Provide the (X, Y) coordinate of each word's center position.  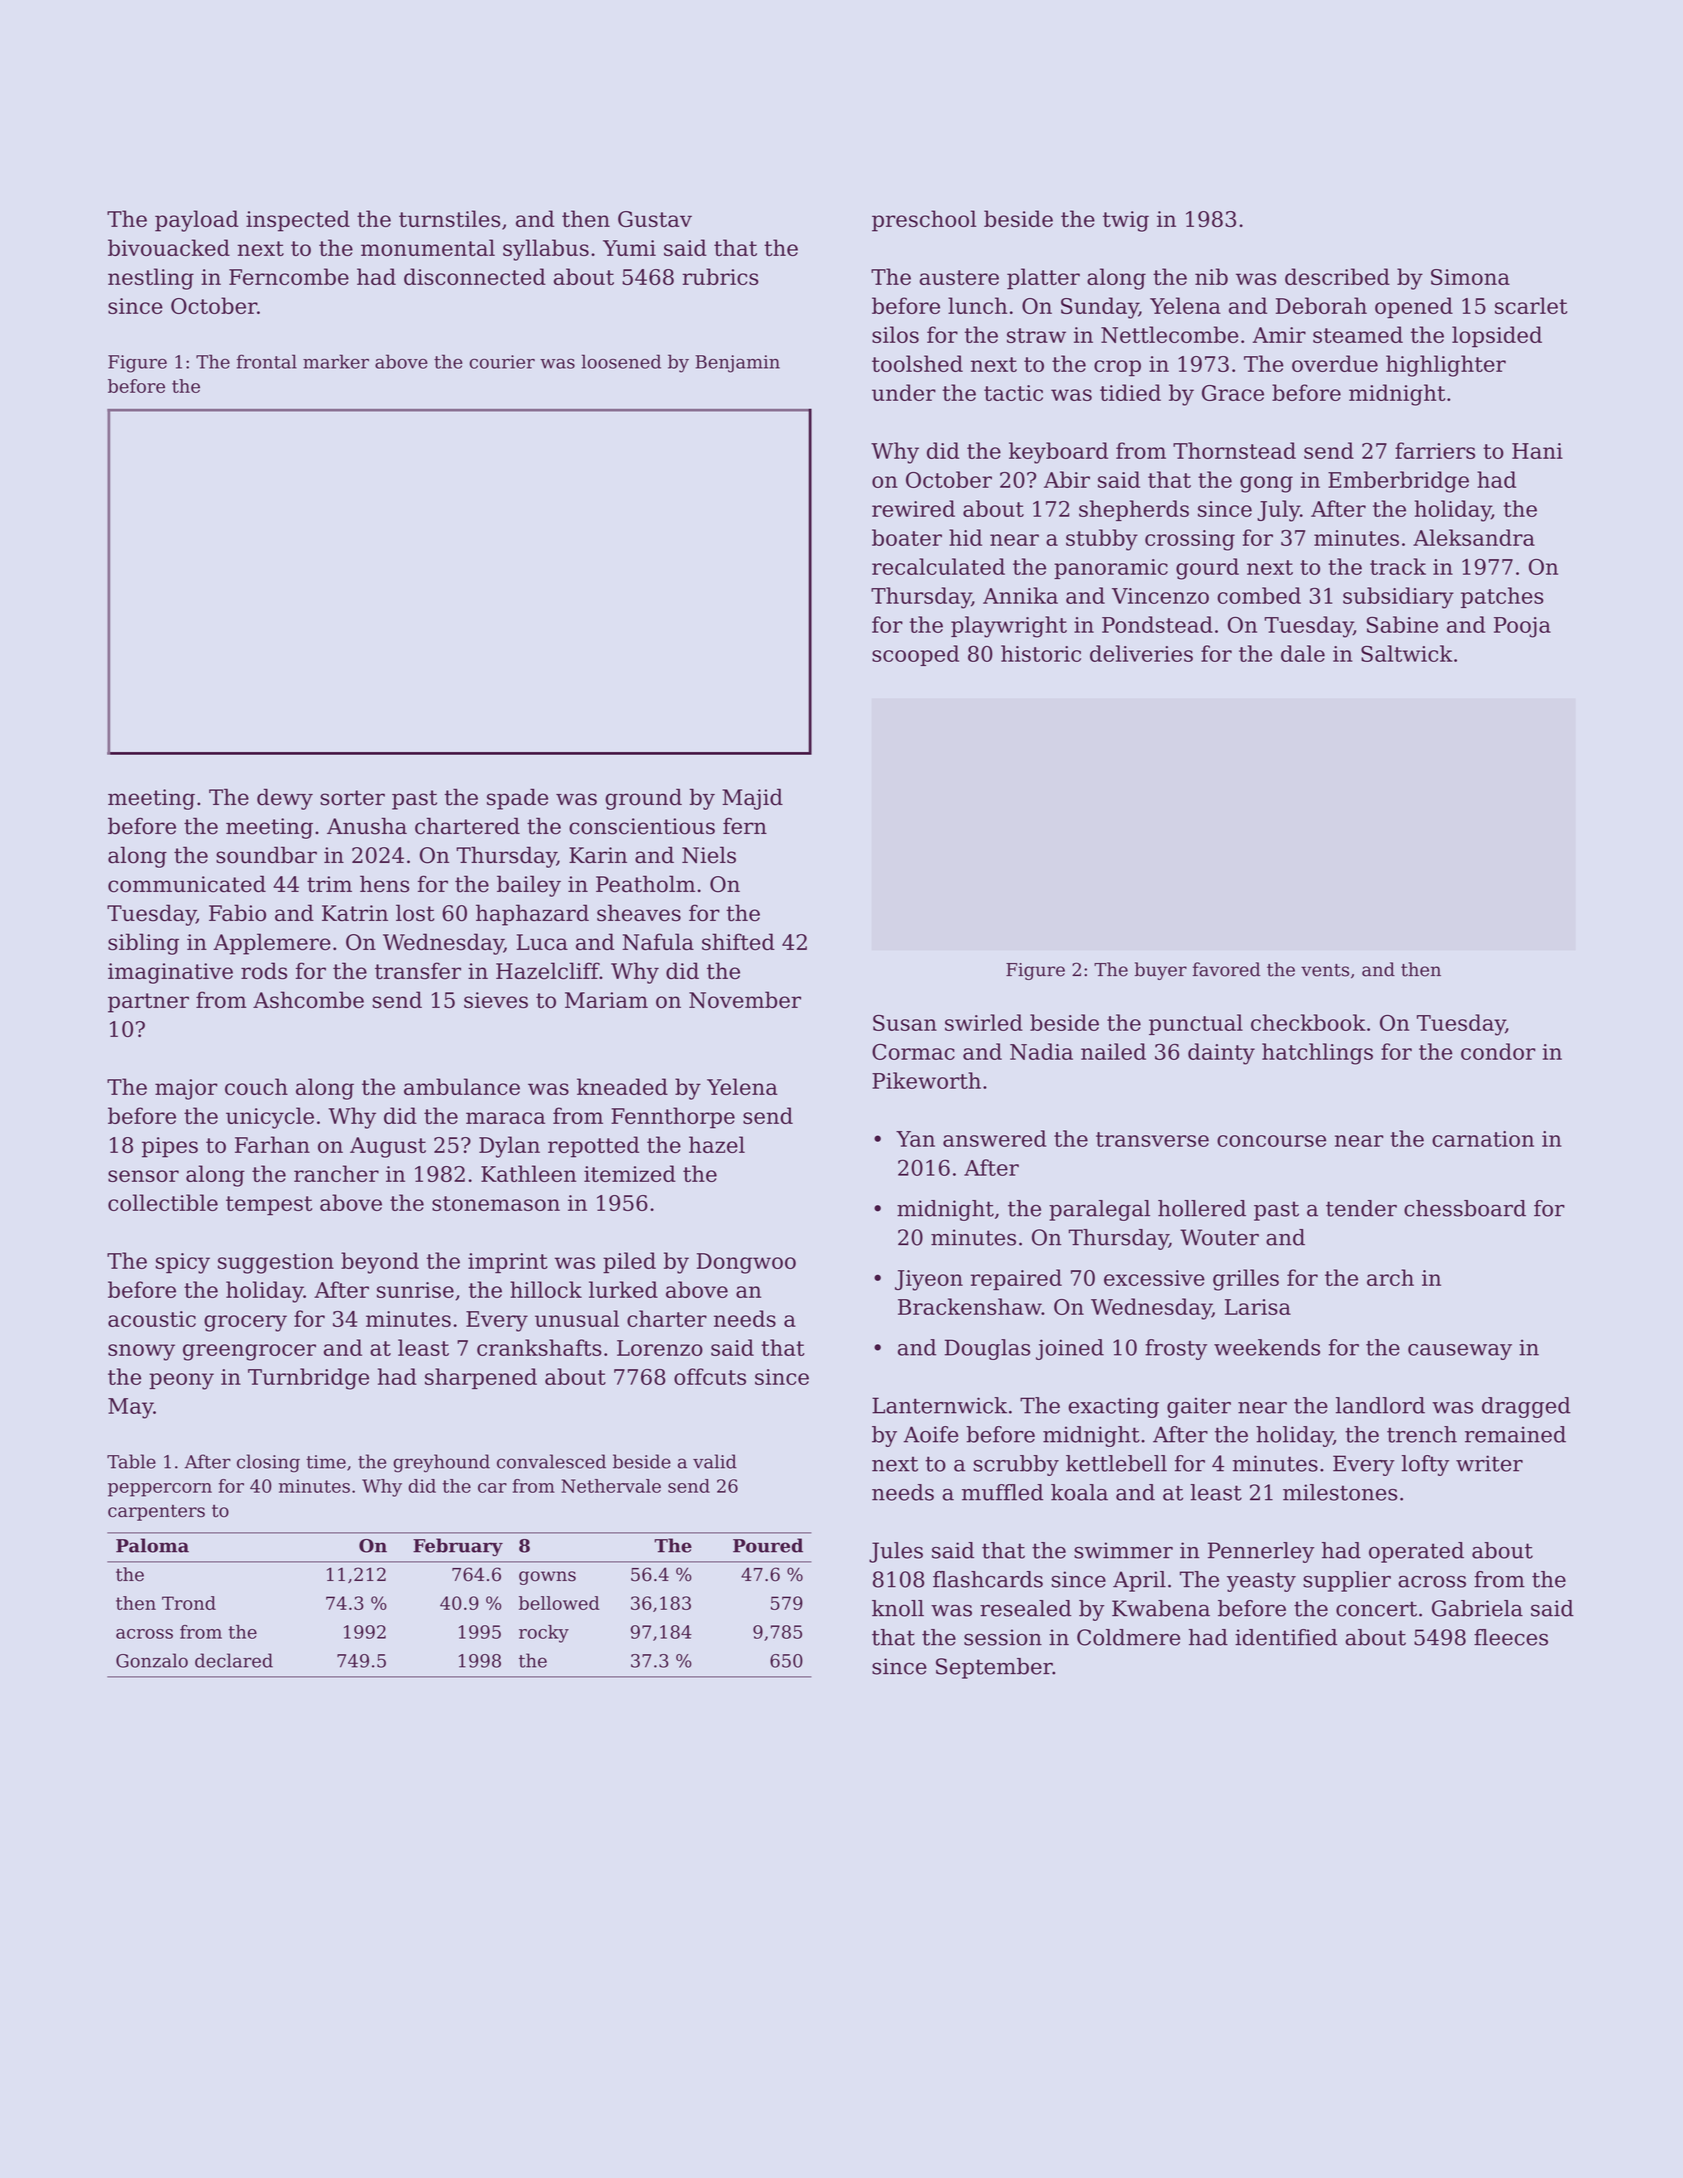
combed (1259, 595)
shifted (738, 942)
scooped (915, 655)
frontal (267, 361)
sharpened (481, 1378)
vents (1325, 970)
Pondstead (1157, 624)
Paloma (152, 1545)
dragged (1526, 1407)
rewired (913, 508)
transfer (418, 971)
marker (336, 361)
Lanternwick (939, 1405)
